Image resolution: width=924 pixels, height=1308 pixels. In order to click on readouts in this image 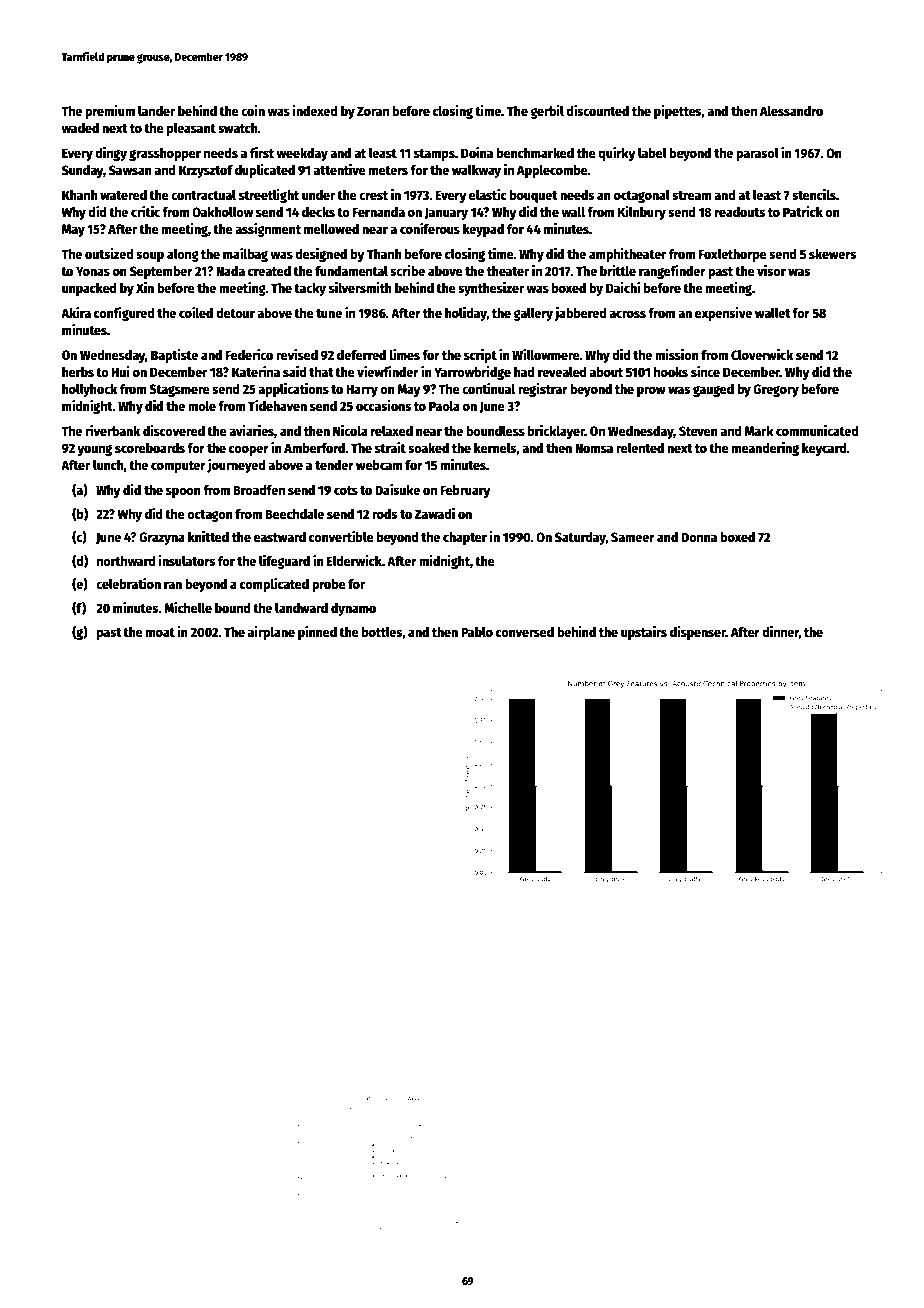, I will do `click(740, 212)`.
